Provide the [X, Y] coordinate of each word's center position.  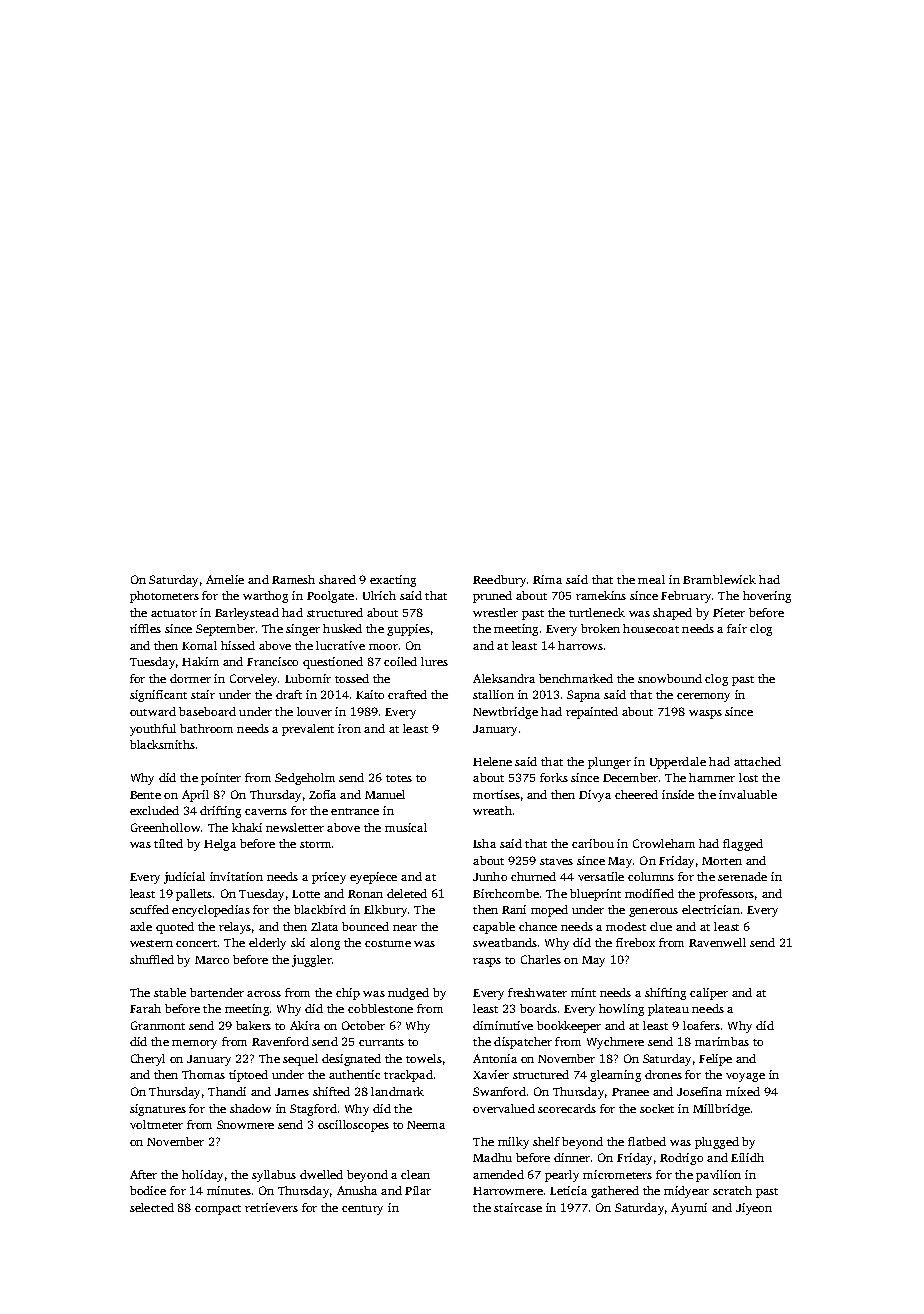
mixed [743, 1091]
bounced [365, 926]
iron [349, 728]
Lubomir [308, 678]
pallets [194, 895]
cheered [636, 794]
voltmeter [156, 1124]
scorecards [567, 1108]
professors [726, 895]
